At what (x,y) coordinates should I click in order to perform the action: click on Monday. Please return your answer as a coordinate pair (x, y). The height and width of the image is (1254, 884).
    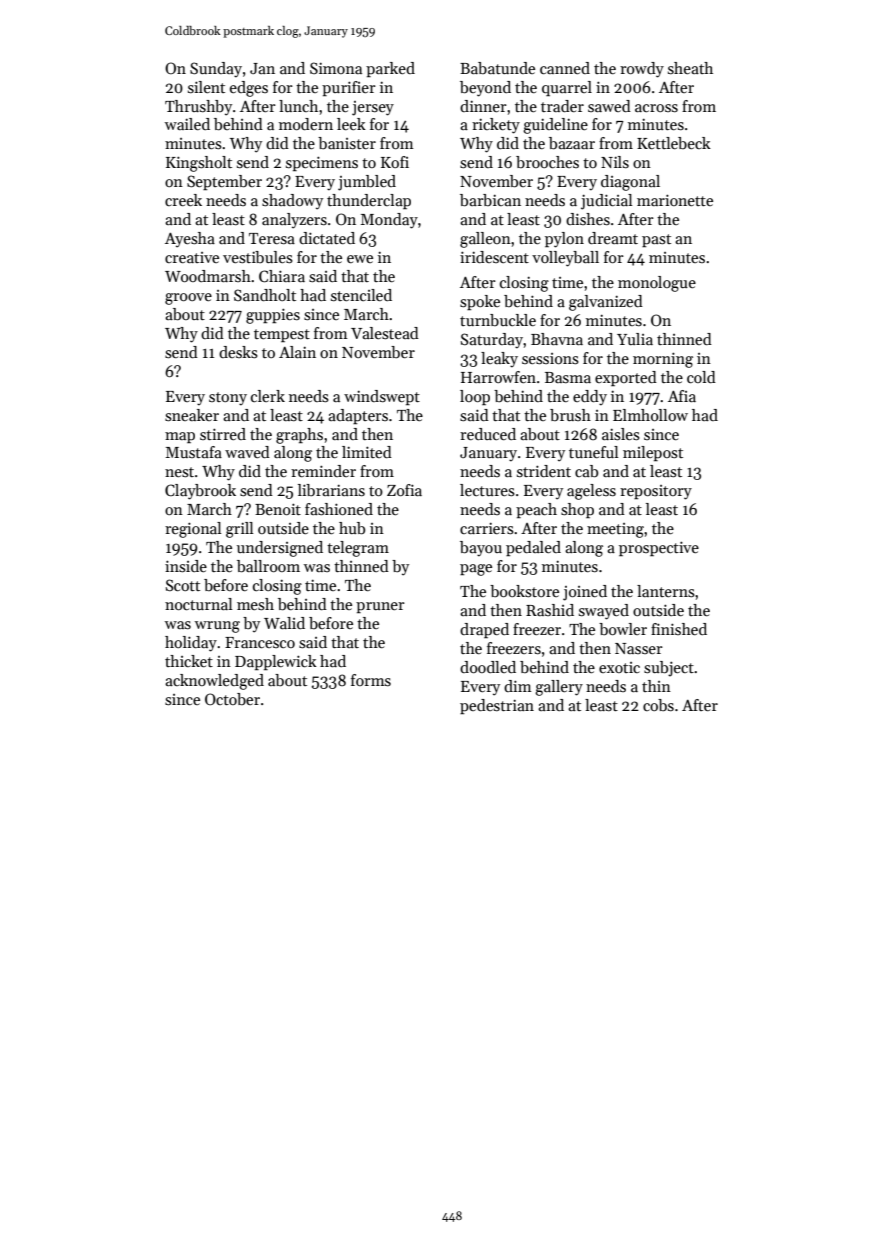
    Looking at the image, I should click on (389, 221).
